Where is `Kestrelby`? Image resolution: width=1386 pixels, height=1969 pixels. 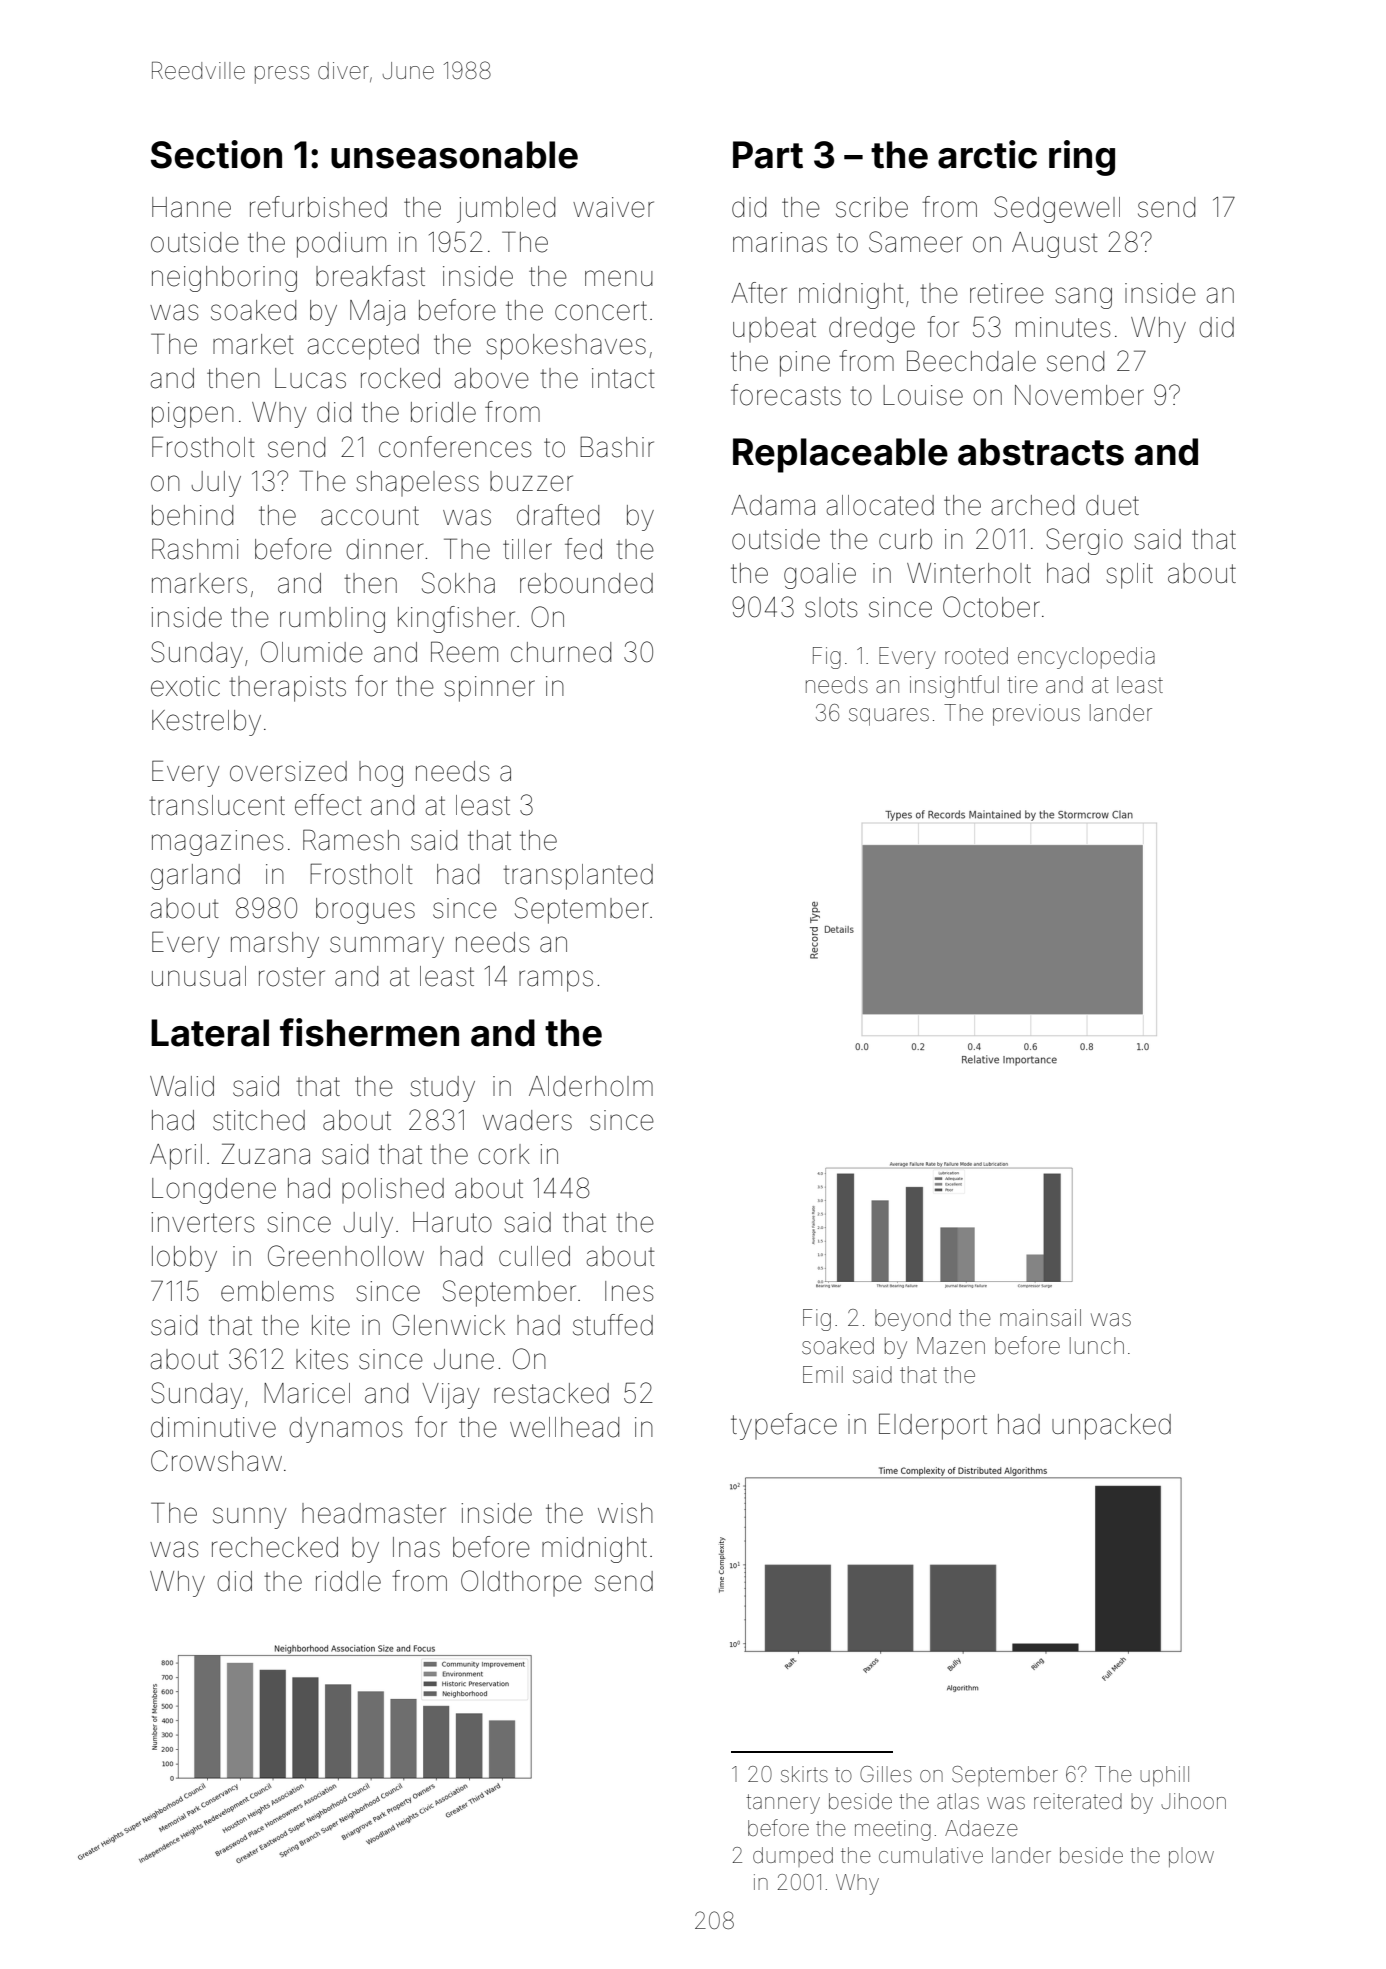 Kestrelby is located at coordinates (206, 723).
